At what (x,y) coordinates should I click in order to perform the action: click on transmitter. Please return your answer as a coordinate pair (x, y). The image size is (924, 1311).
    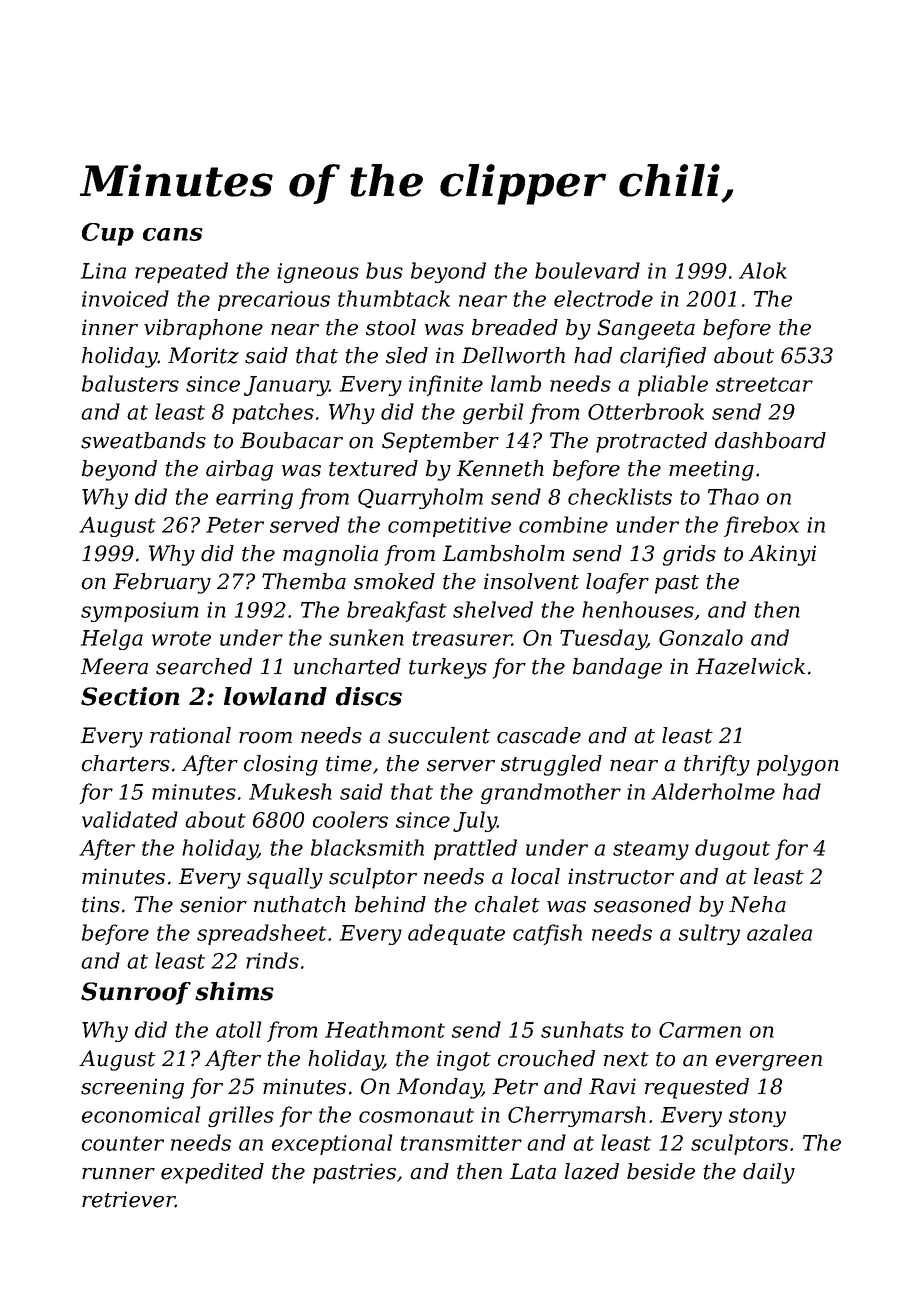
    Looking at the image, I should click on (461, 1143).
